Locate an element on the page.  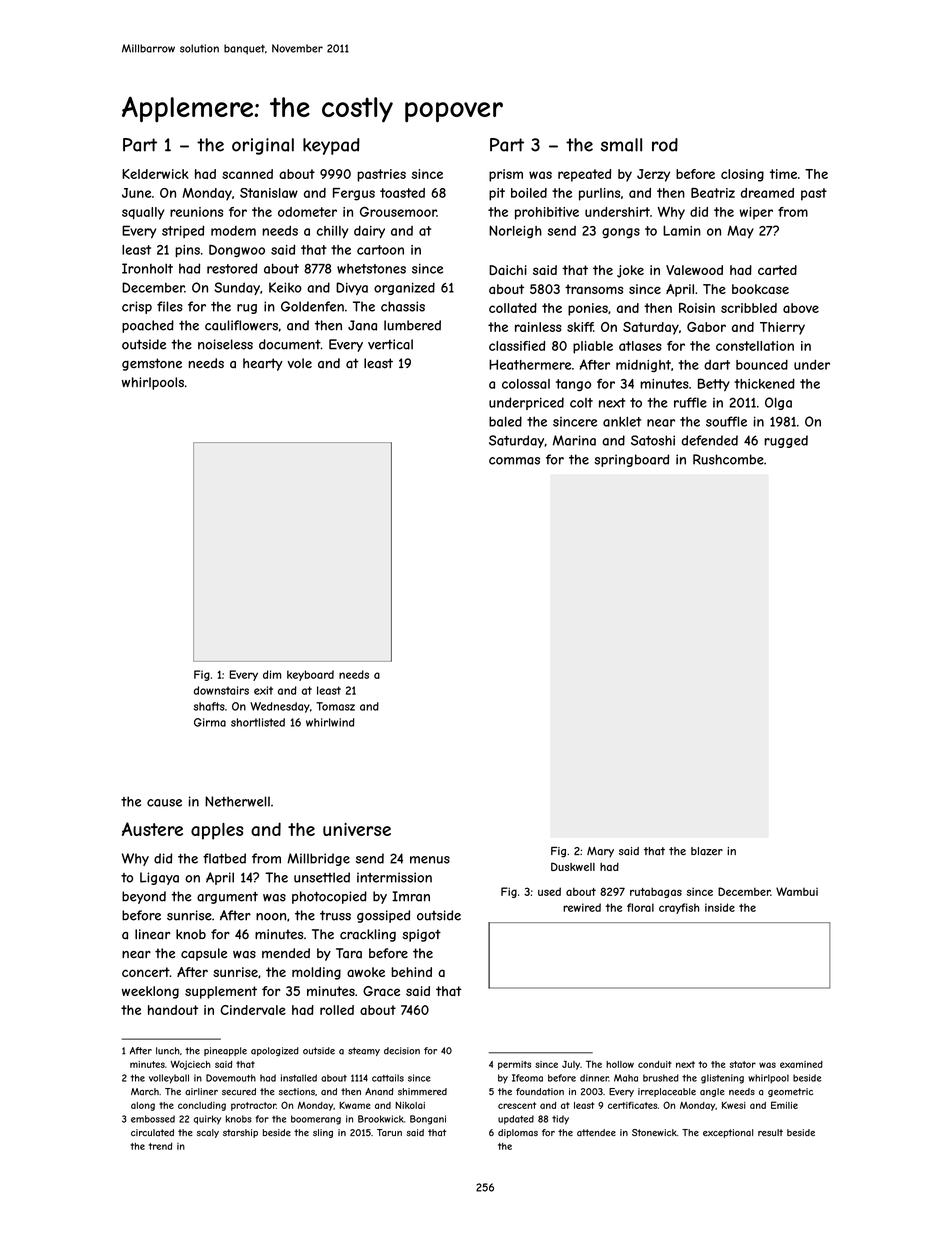
reunions is located at coordinates (196, 212).
